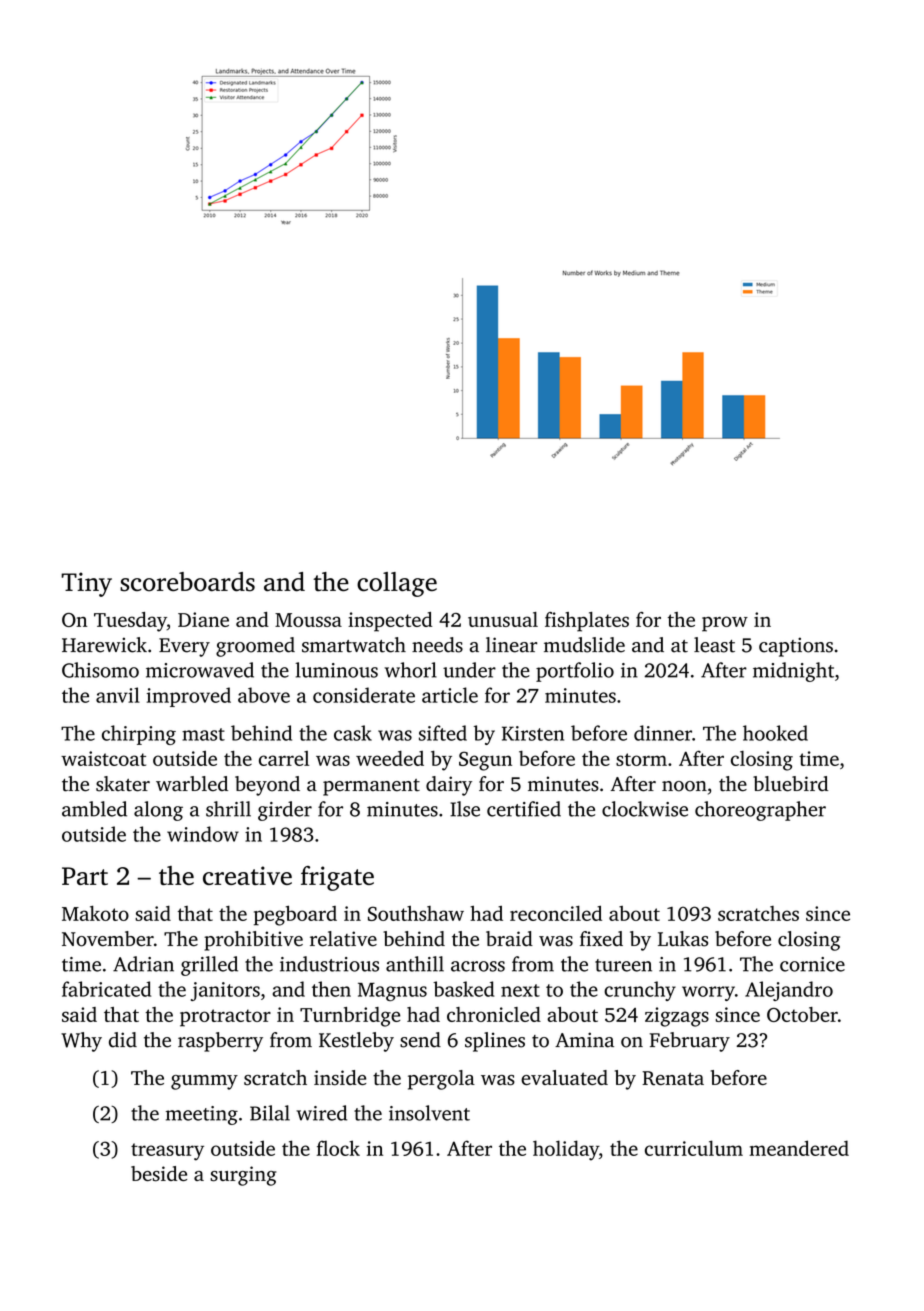 The width and height of the screenshot is (924, 1311). What do you see at coordinates (441, 1080) in the screenshot?
I see `pergola` at bounding box center [441, 1080].
